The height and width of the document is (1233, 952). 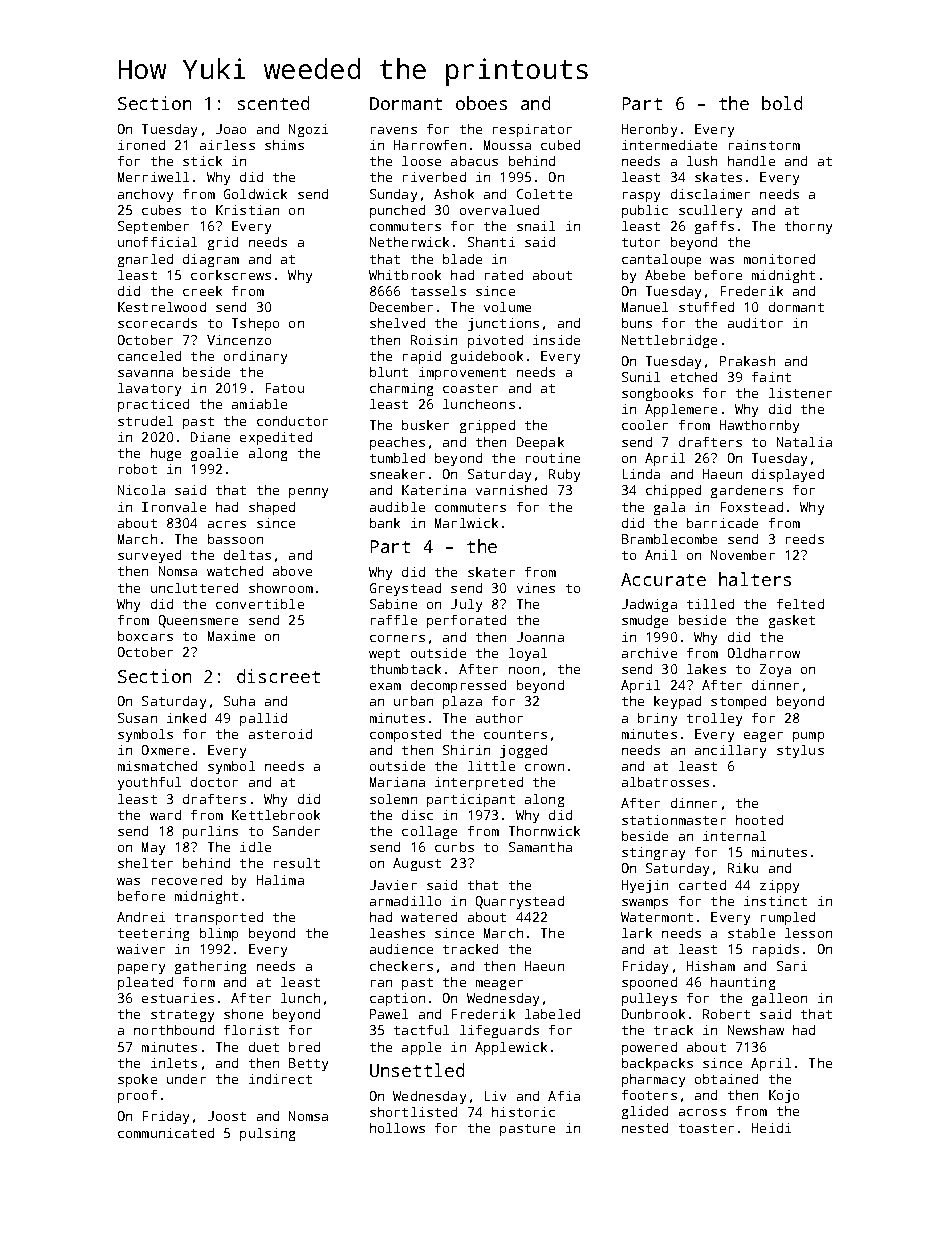 I want to click on purlins, so click(x=210, y=832).
